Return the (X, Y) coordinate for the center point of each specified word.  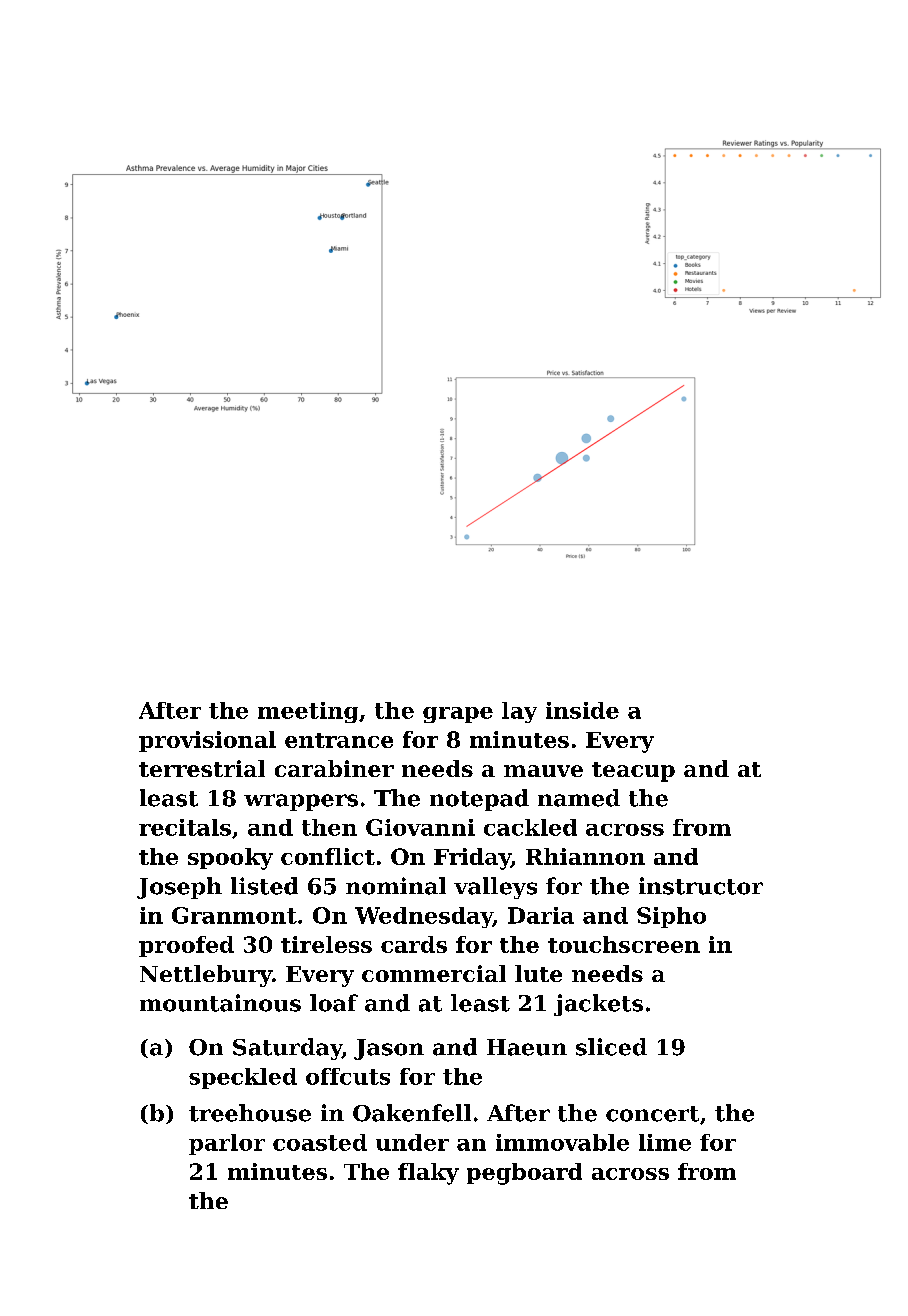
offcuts (348, 1076)
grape (458, 715)
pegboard (524, 1174)
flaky (428, 1174)
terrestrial (202, 768)
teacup (633, 772)
